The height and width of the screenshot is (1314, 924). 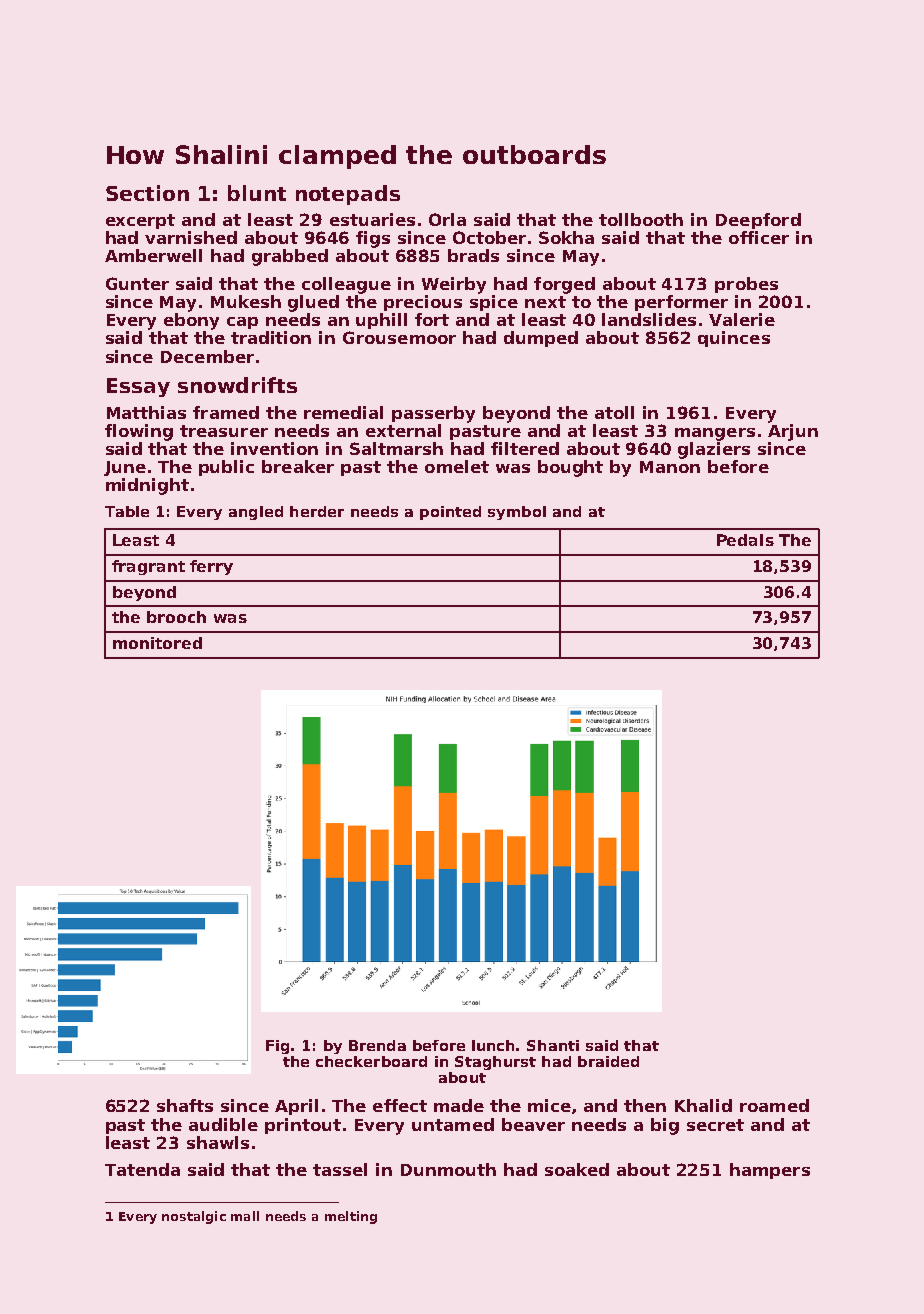 What do you see at coordinates (157, 643) in the screenshot?
I see `monitored` at bounding box center [157, 643].
